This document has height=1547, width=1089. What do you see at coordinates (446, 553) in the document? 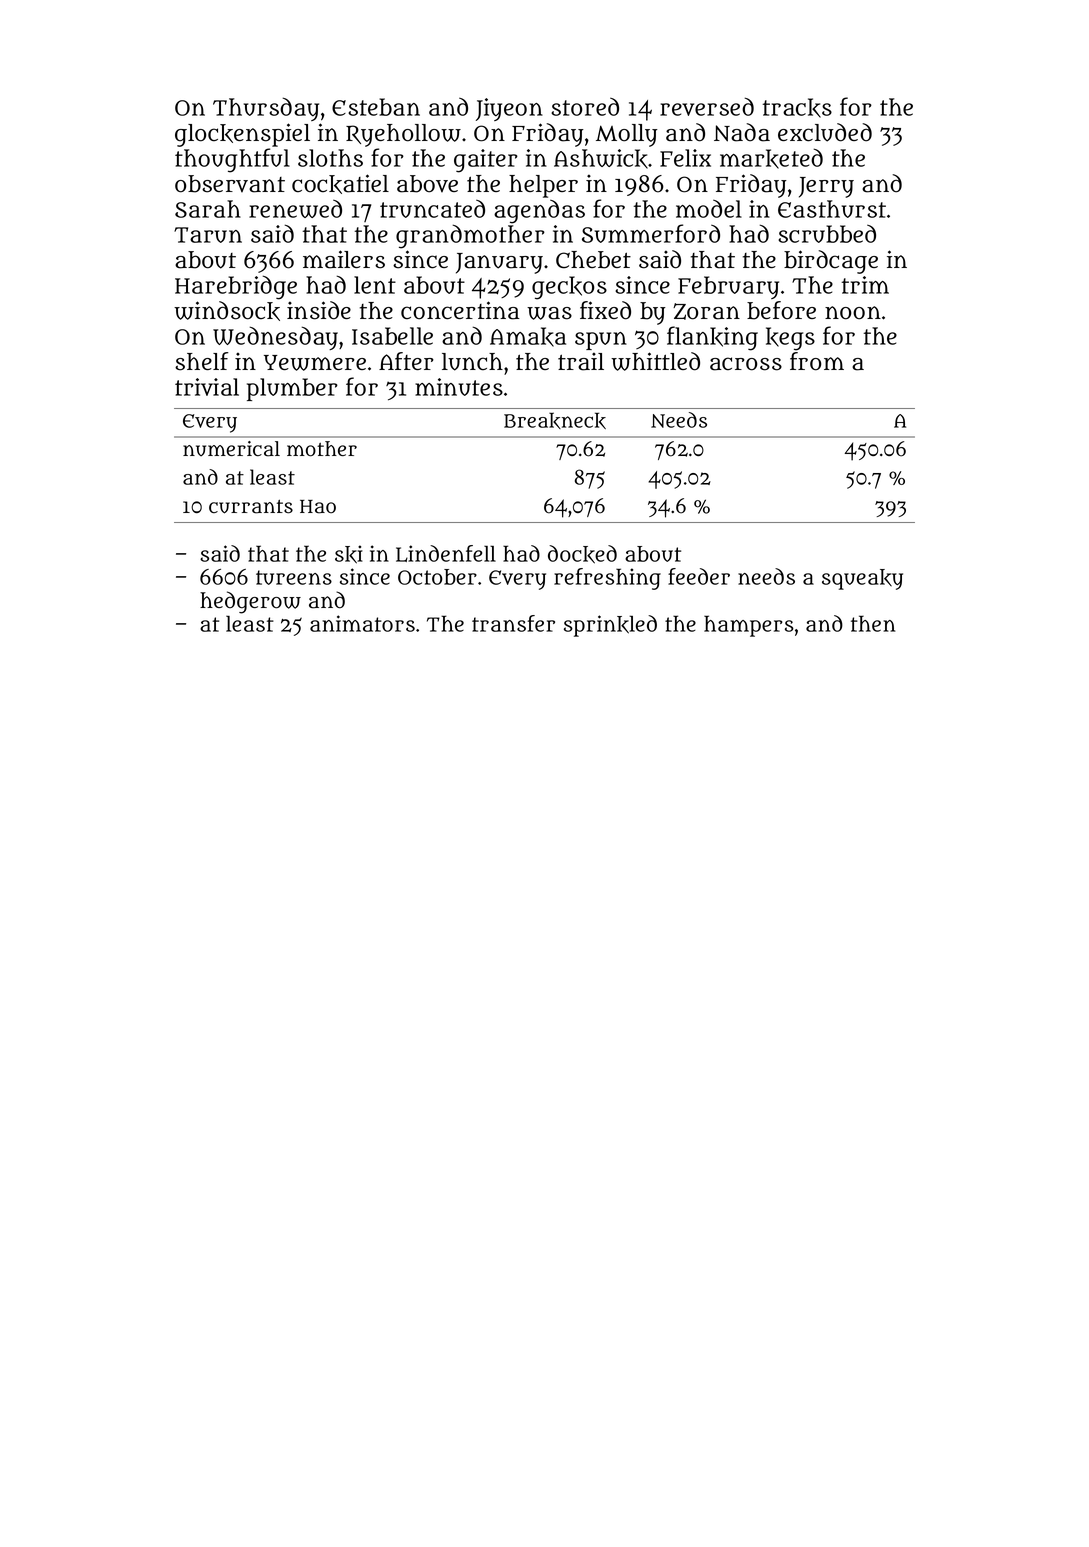
I see `Lindenfell` at bounding box center [446, 553].
